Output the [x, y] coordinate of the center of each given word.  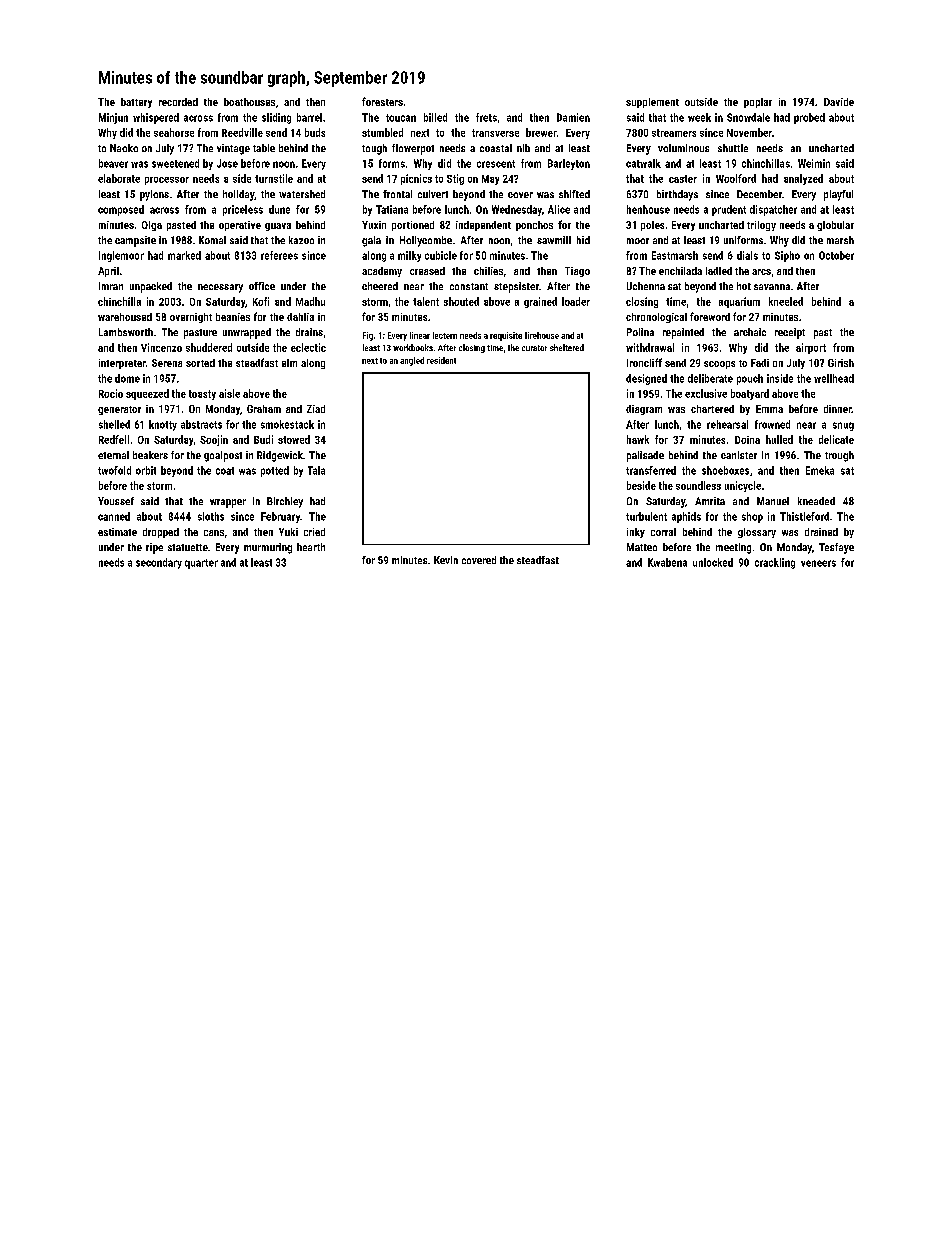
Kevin [446, 560]
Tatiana [392, 209]
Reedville [242, 132]
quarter [201, 564]
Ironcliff [644, 362]
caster [683, 179]
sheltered [567, 347]
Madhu [310, 301]
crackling [775, 563]
